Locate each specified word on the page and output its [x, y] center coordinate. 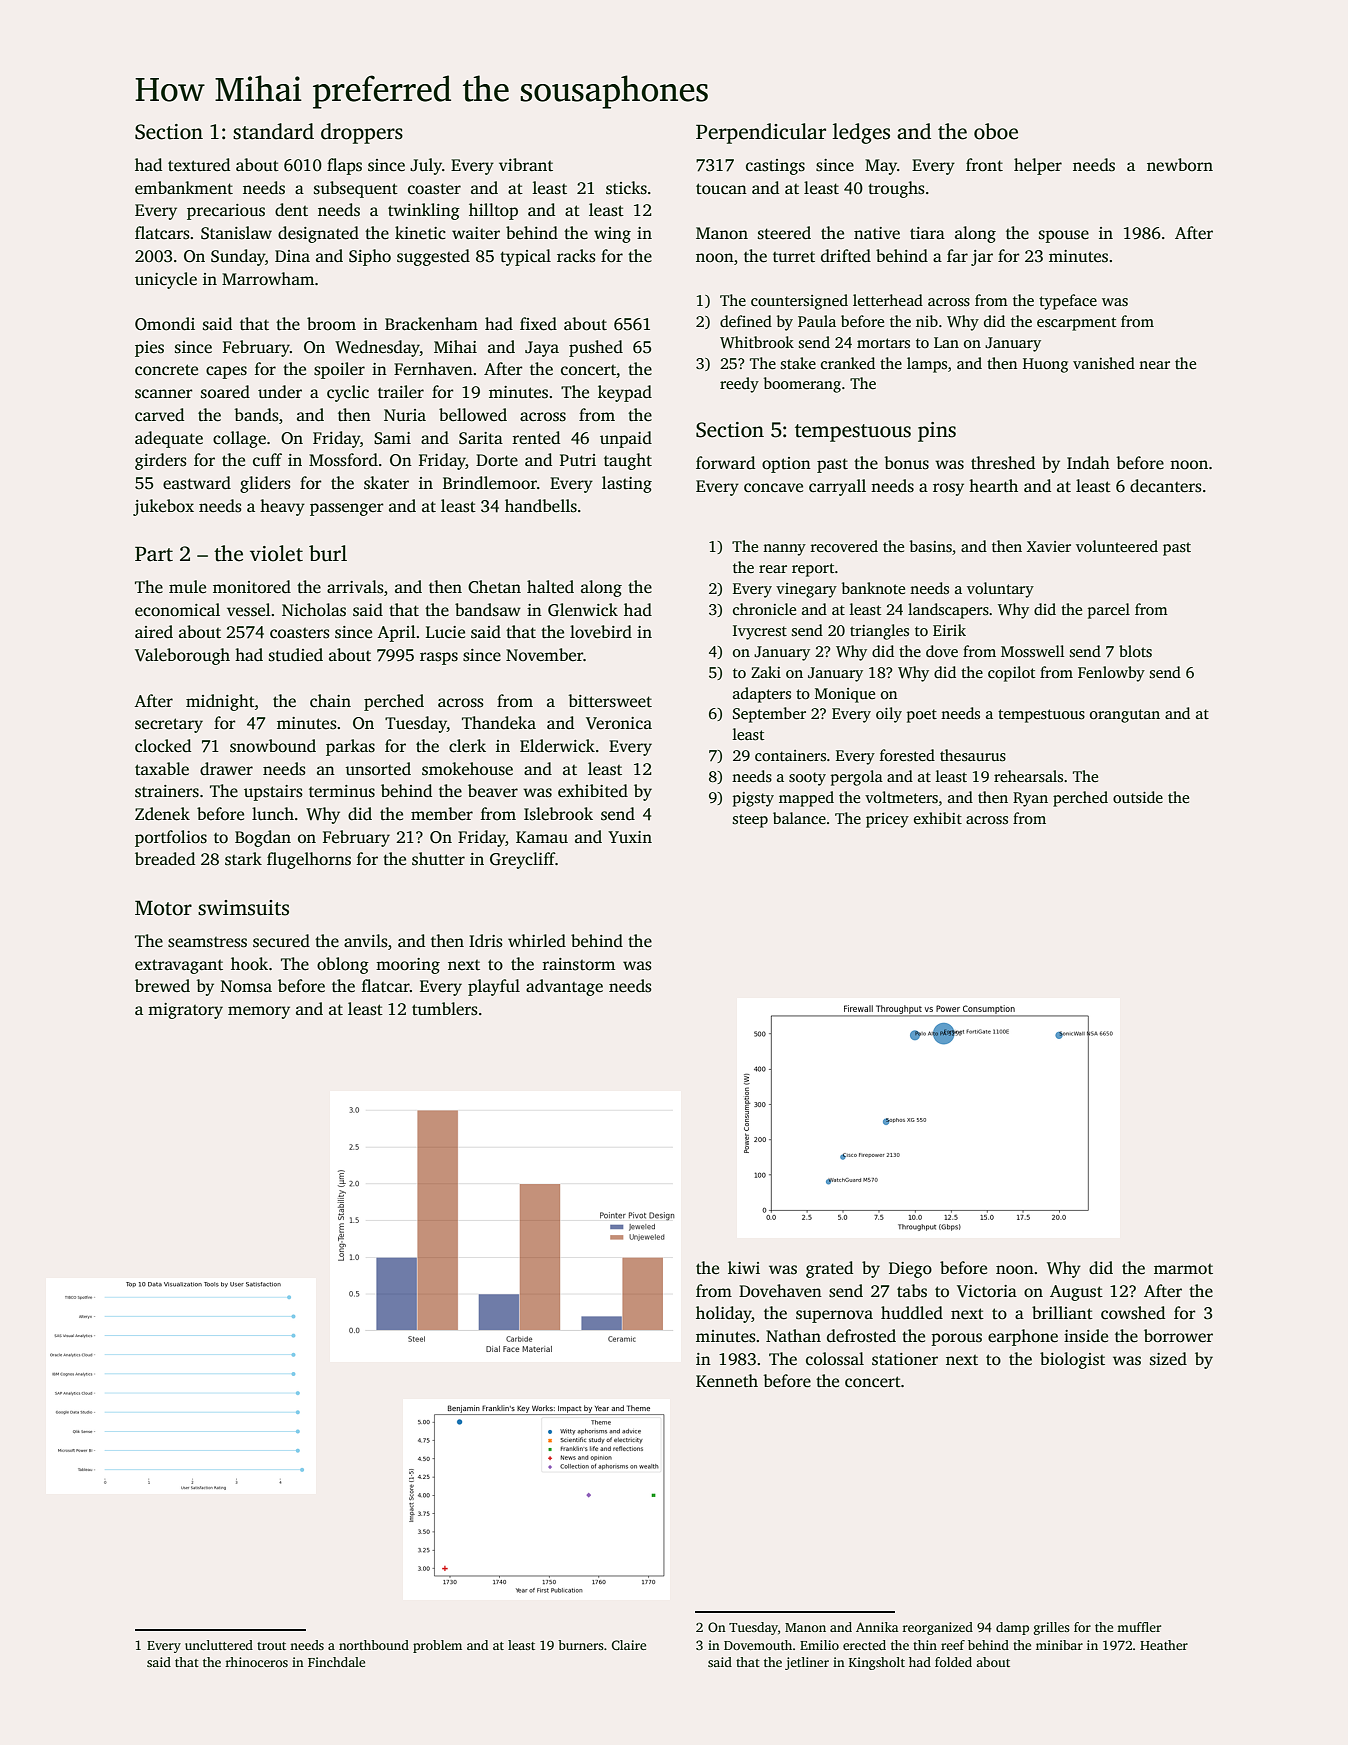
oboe [996, 131]
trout [271, 1646]
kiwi [744, 1267]
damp [1012, 1628]
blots [1135, 651]
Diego [910, 1270]
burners [581, 1645]
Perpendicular [761, 133]
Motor [163, 908]
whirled [537, 941]
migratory [185, 1011]
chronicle [764, 609]
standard [273, 131]
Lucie [445, 632]
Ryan [1030, 799]
